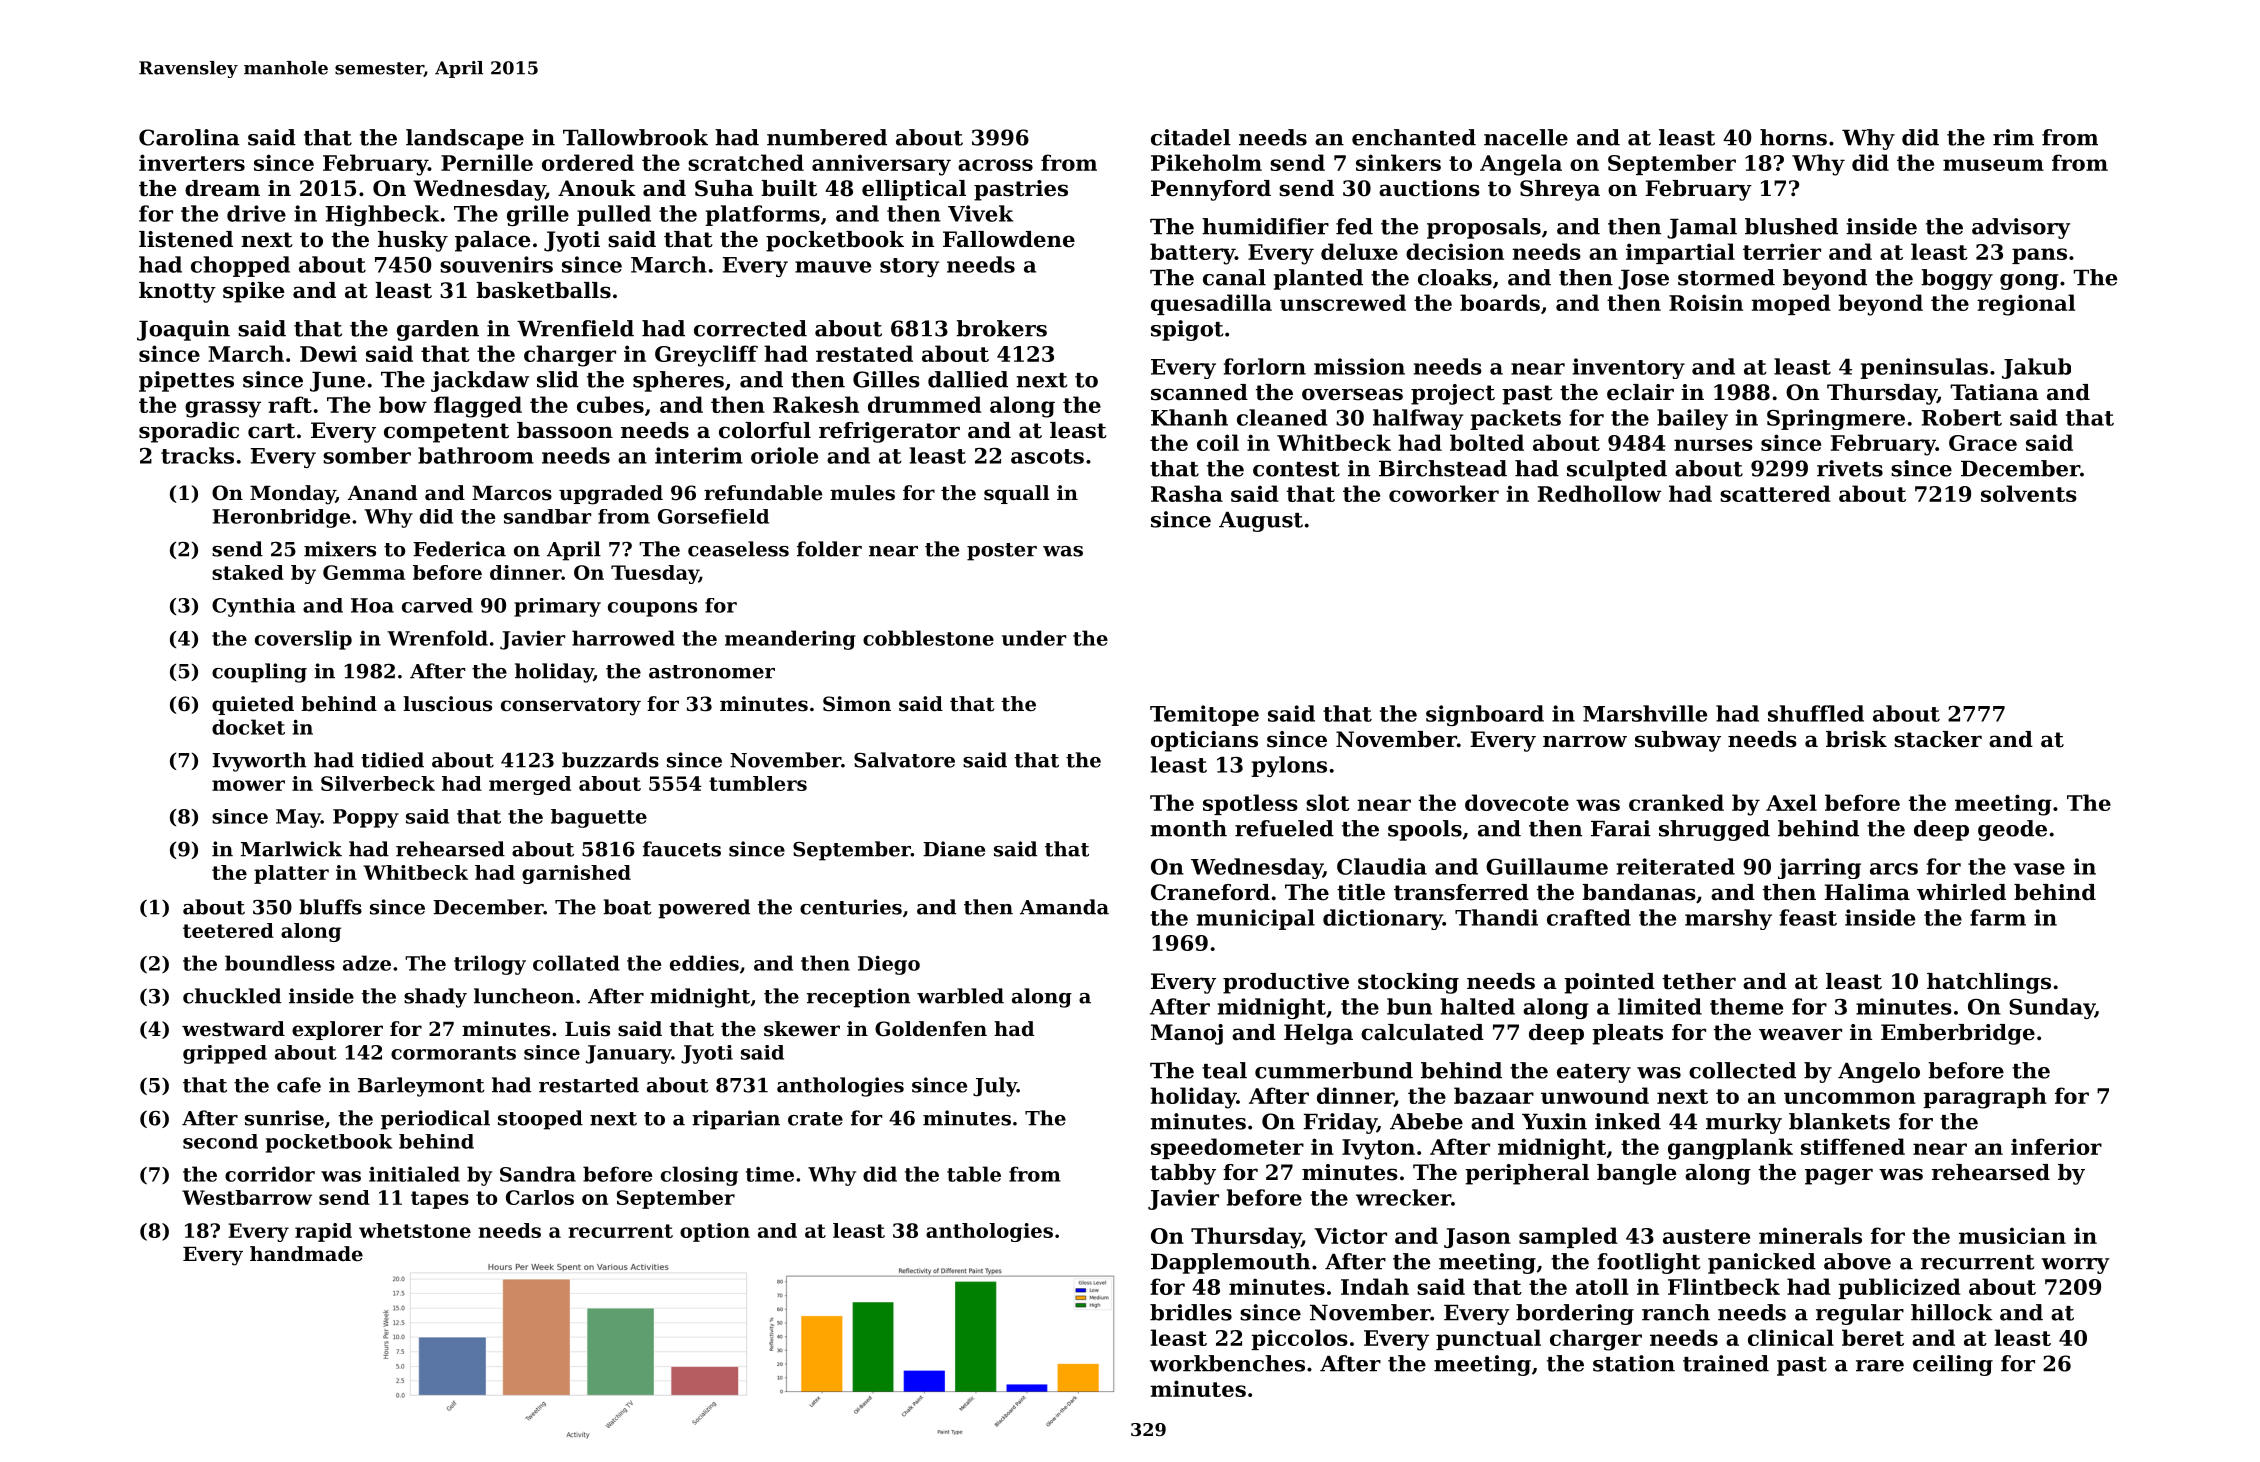  Describe the element at coordinates (2075, 1266) in the screenshot. I see `worry` at that location.
